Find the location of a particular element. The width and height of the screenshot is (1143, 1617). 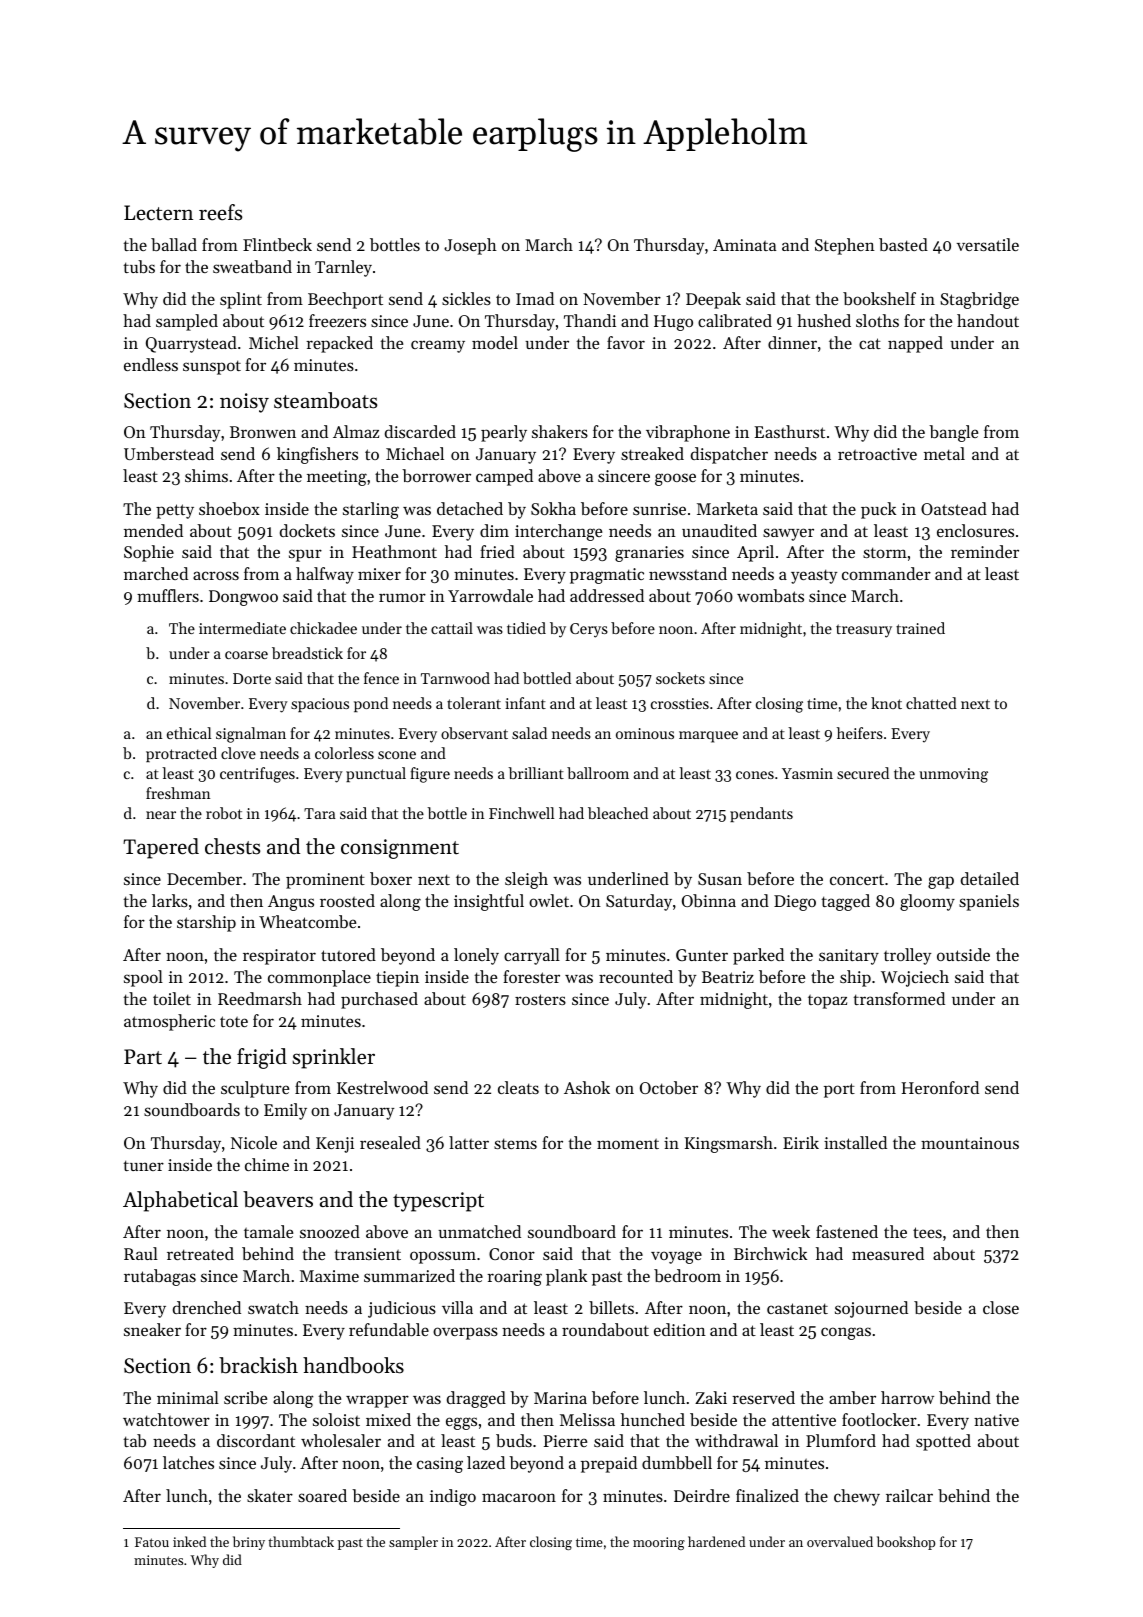

reefs is located at coordinates (220, 212).
